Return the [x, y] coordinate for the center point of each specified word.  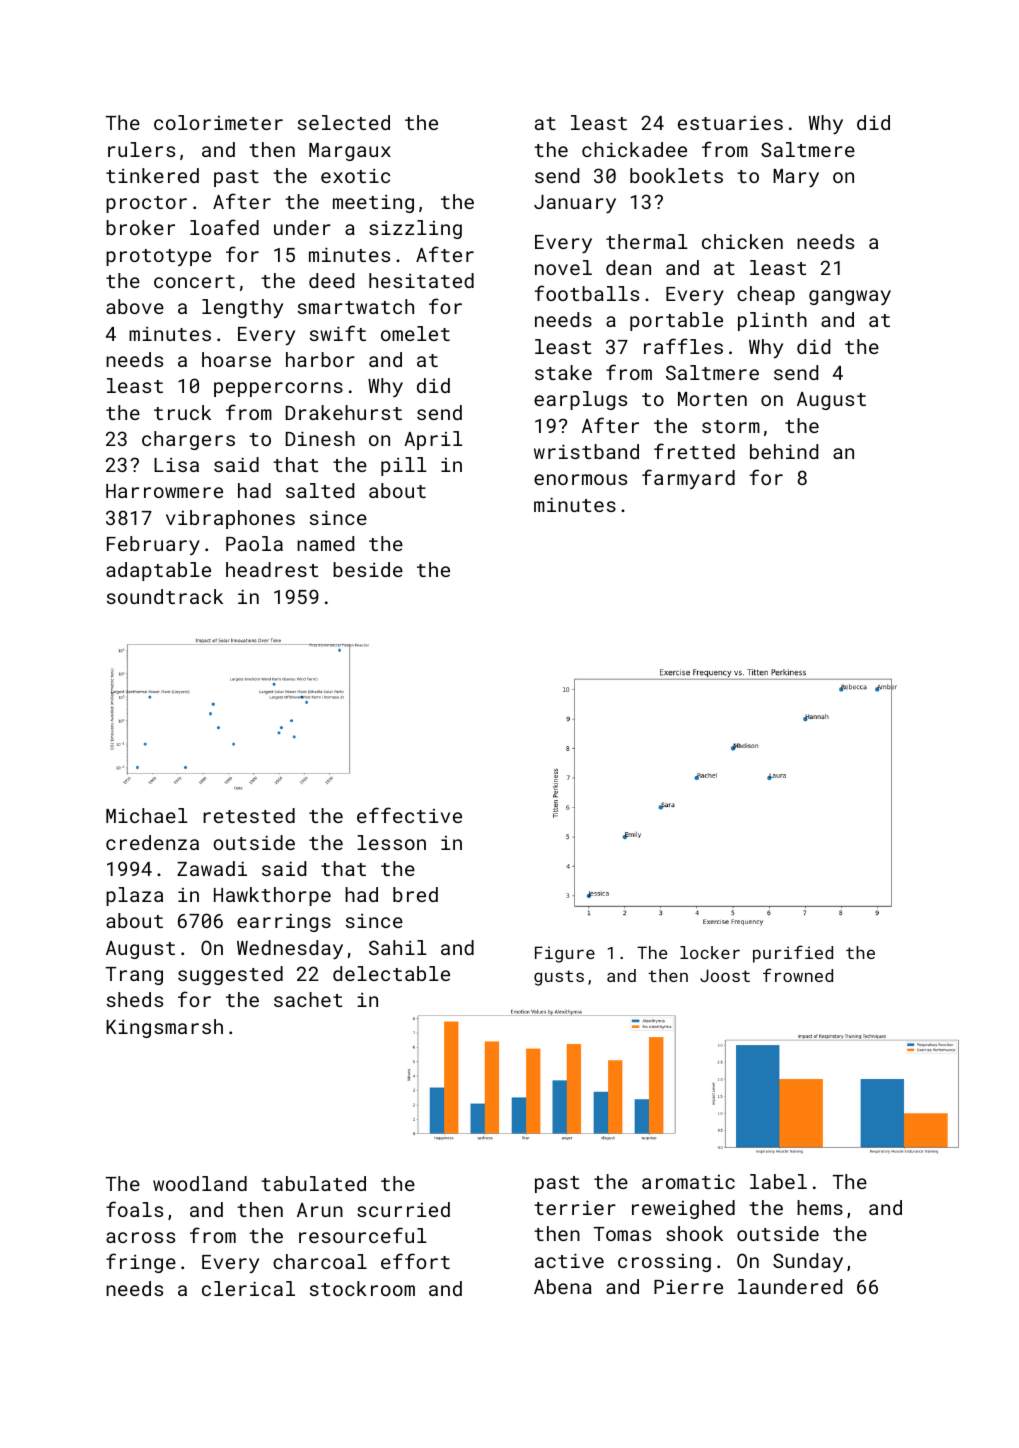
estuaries [730, 122]
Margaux [350, 152]
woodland [200, 1183]
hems [820, 1207]
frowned [798, 975]
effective [409, 815]
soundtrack [165, 596]
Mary [796, 178]
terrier [575, 1207]
